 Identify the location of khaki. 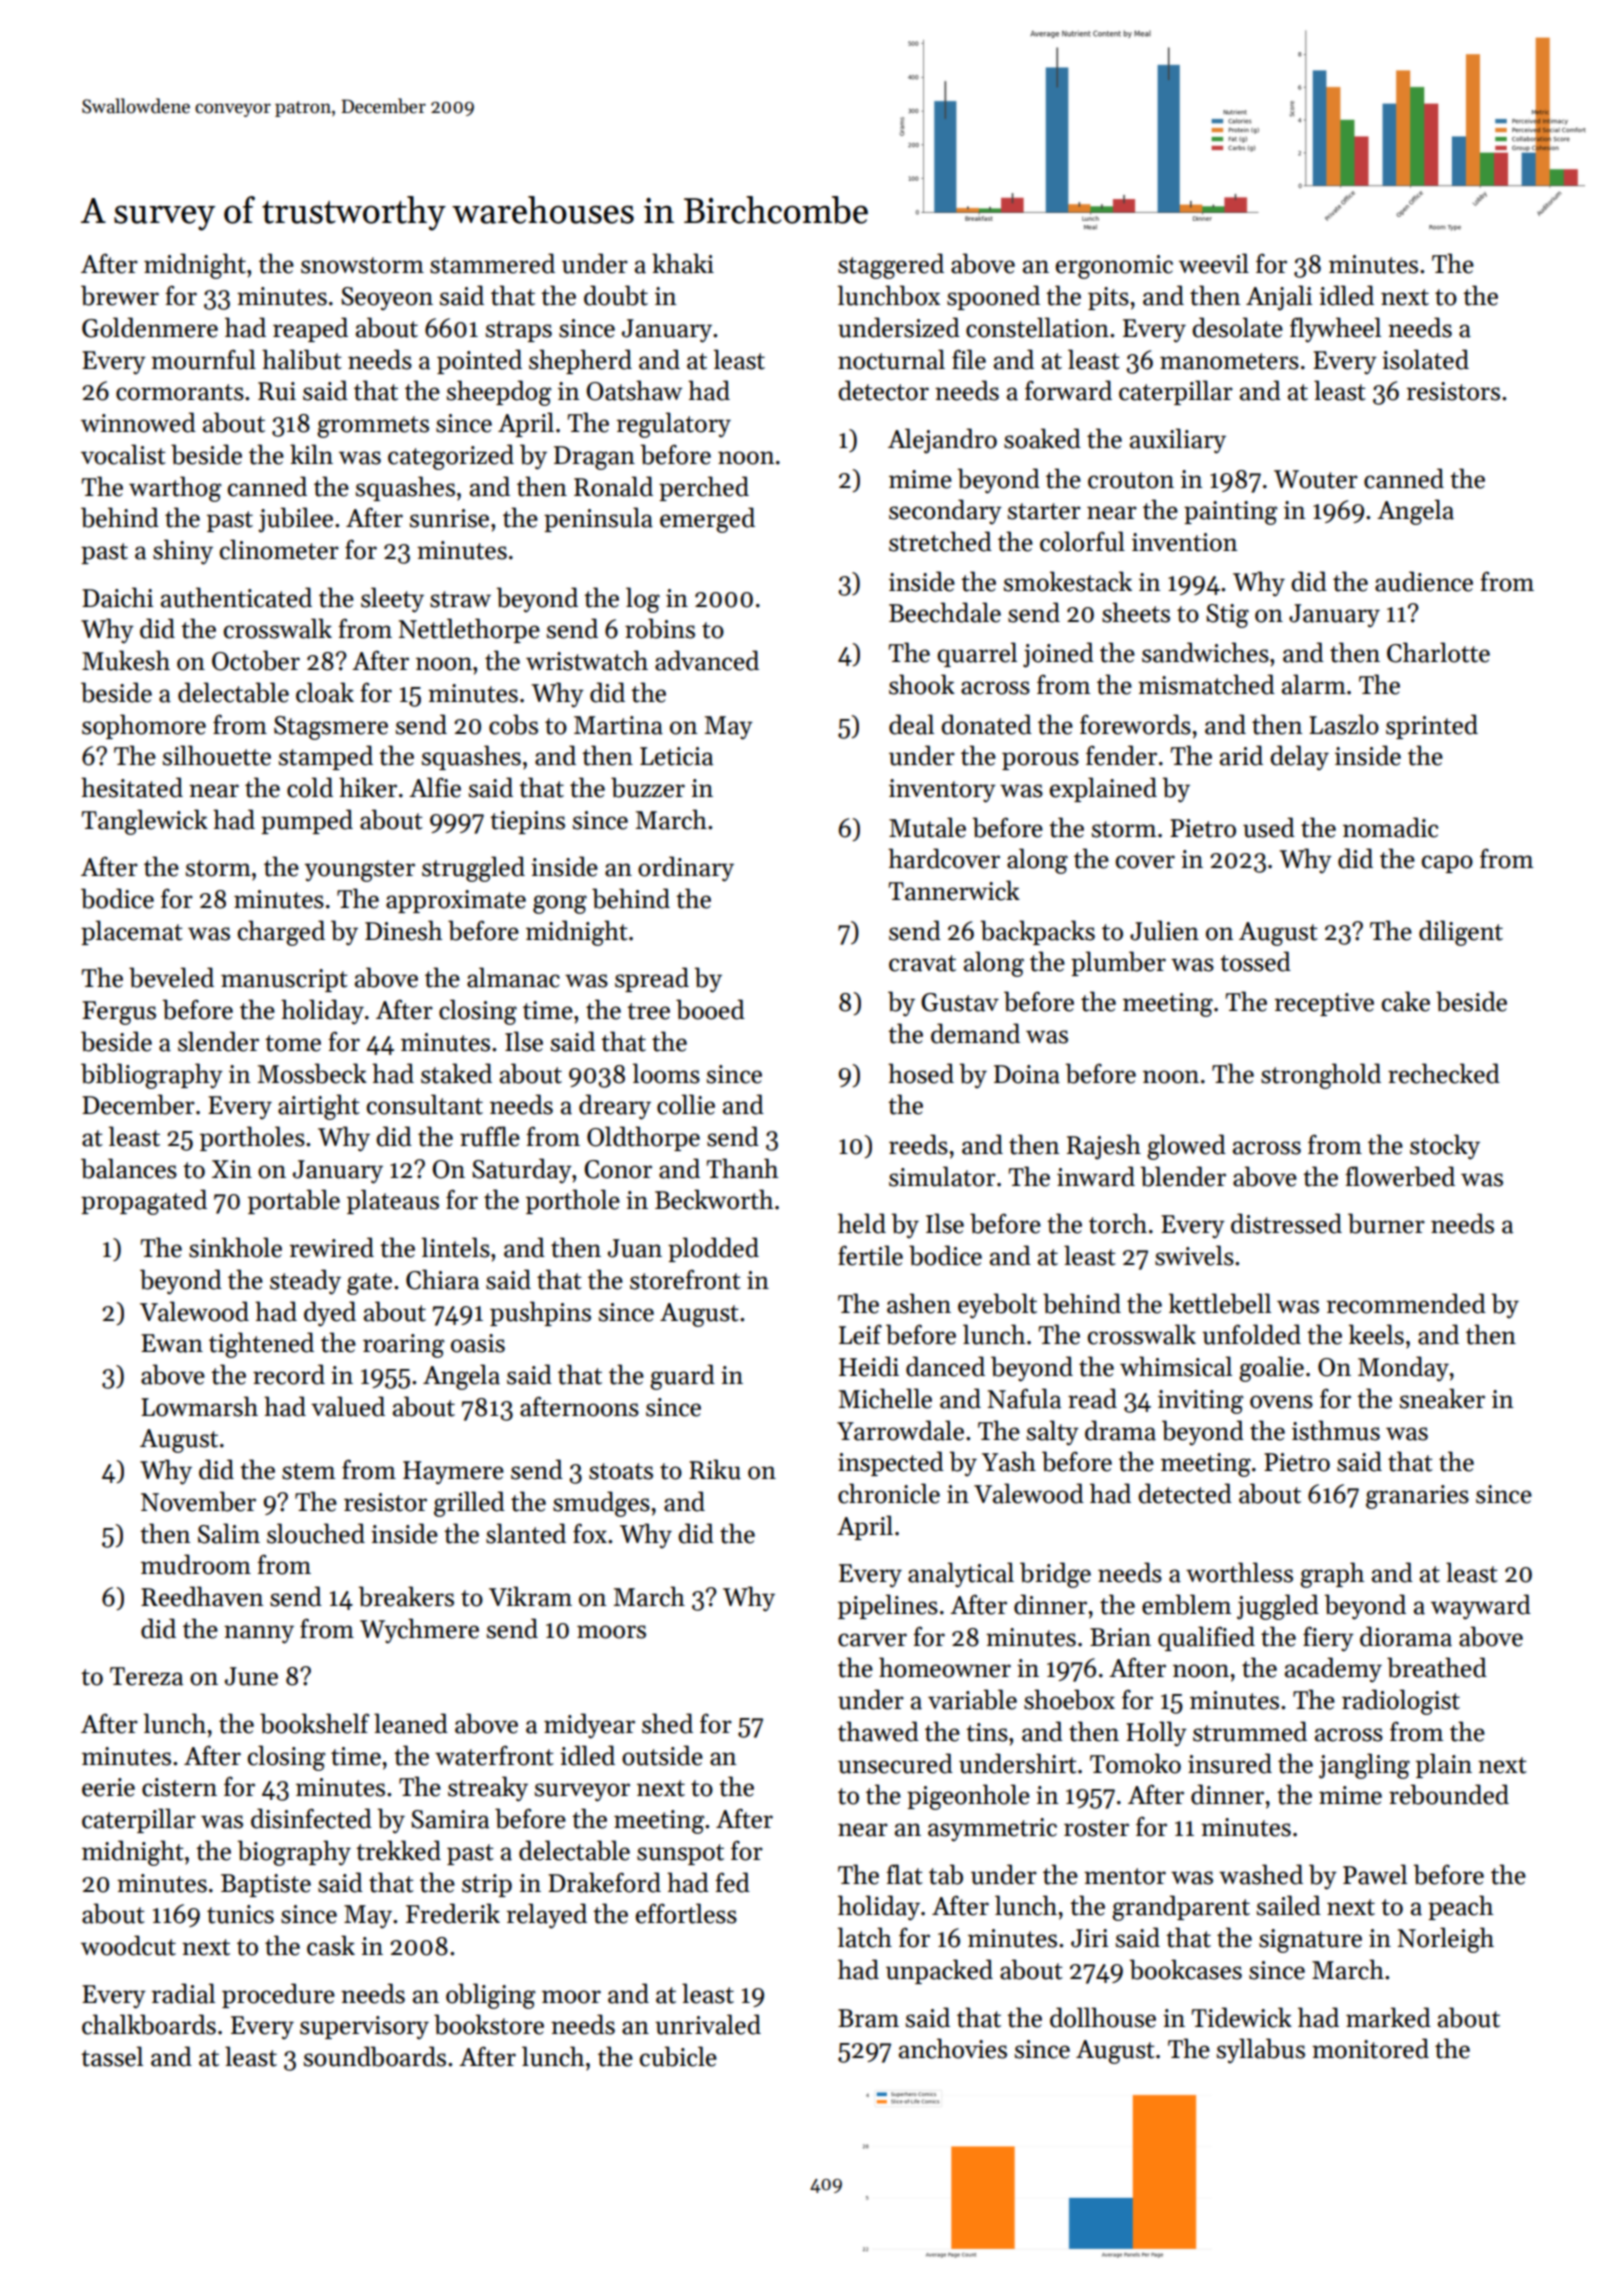
(683, 263).
